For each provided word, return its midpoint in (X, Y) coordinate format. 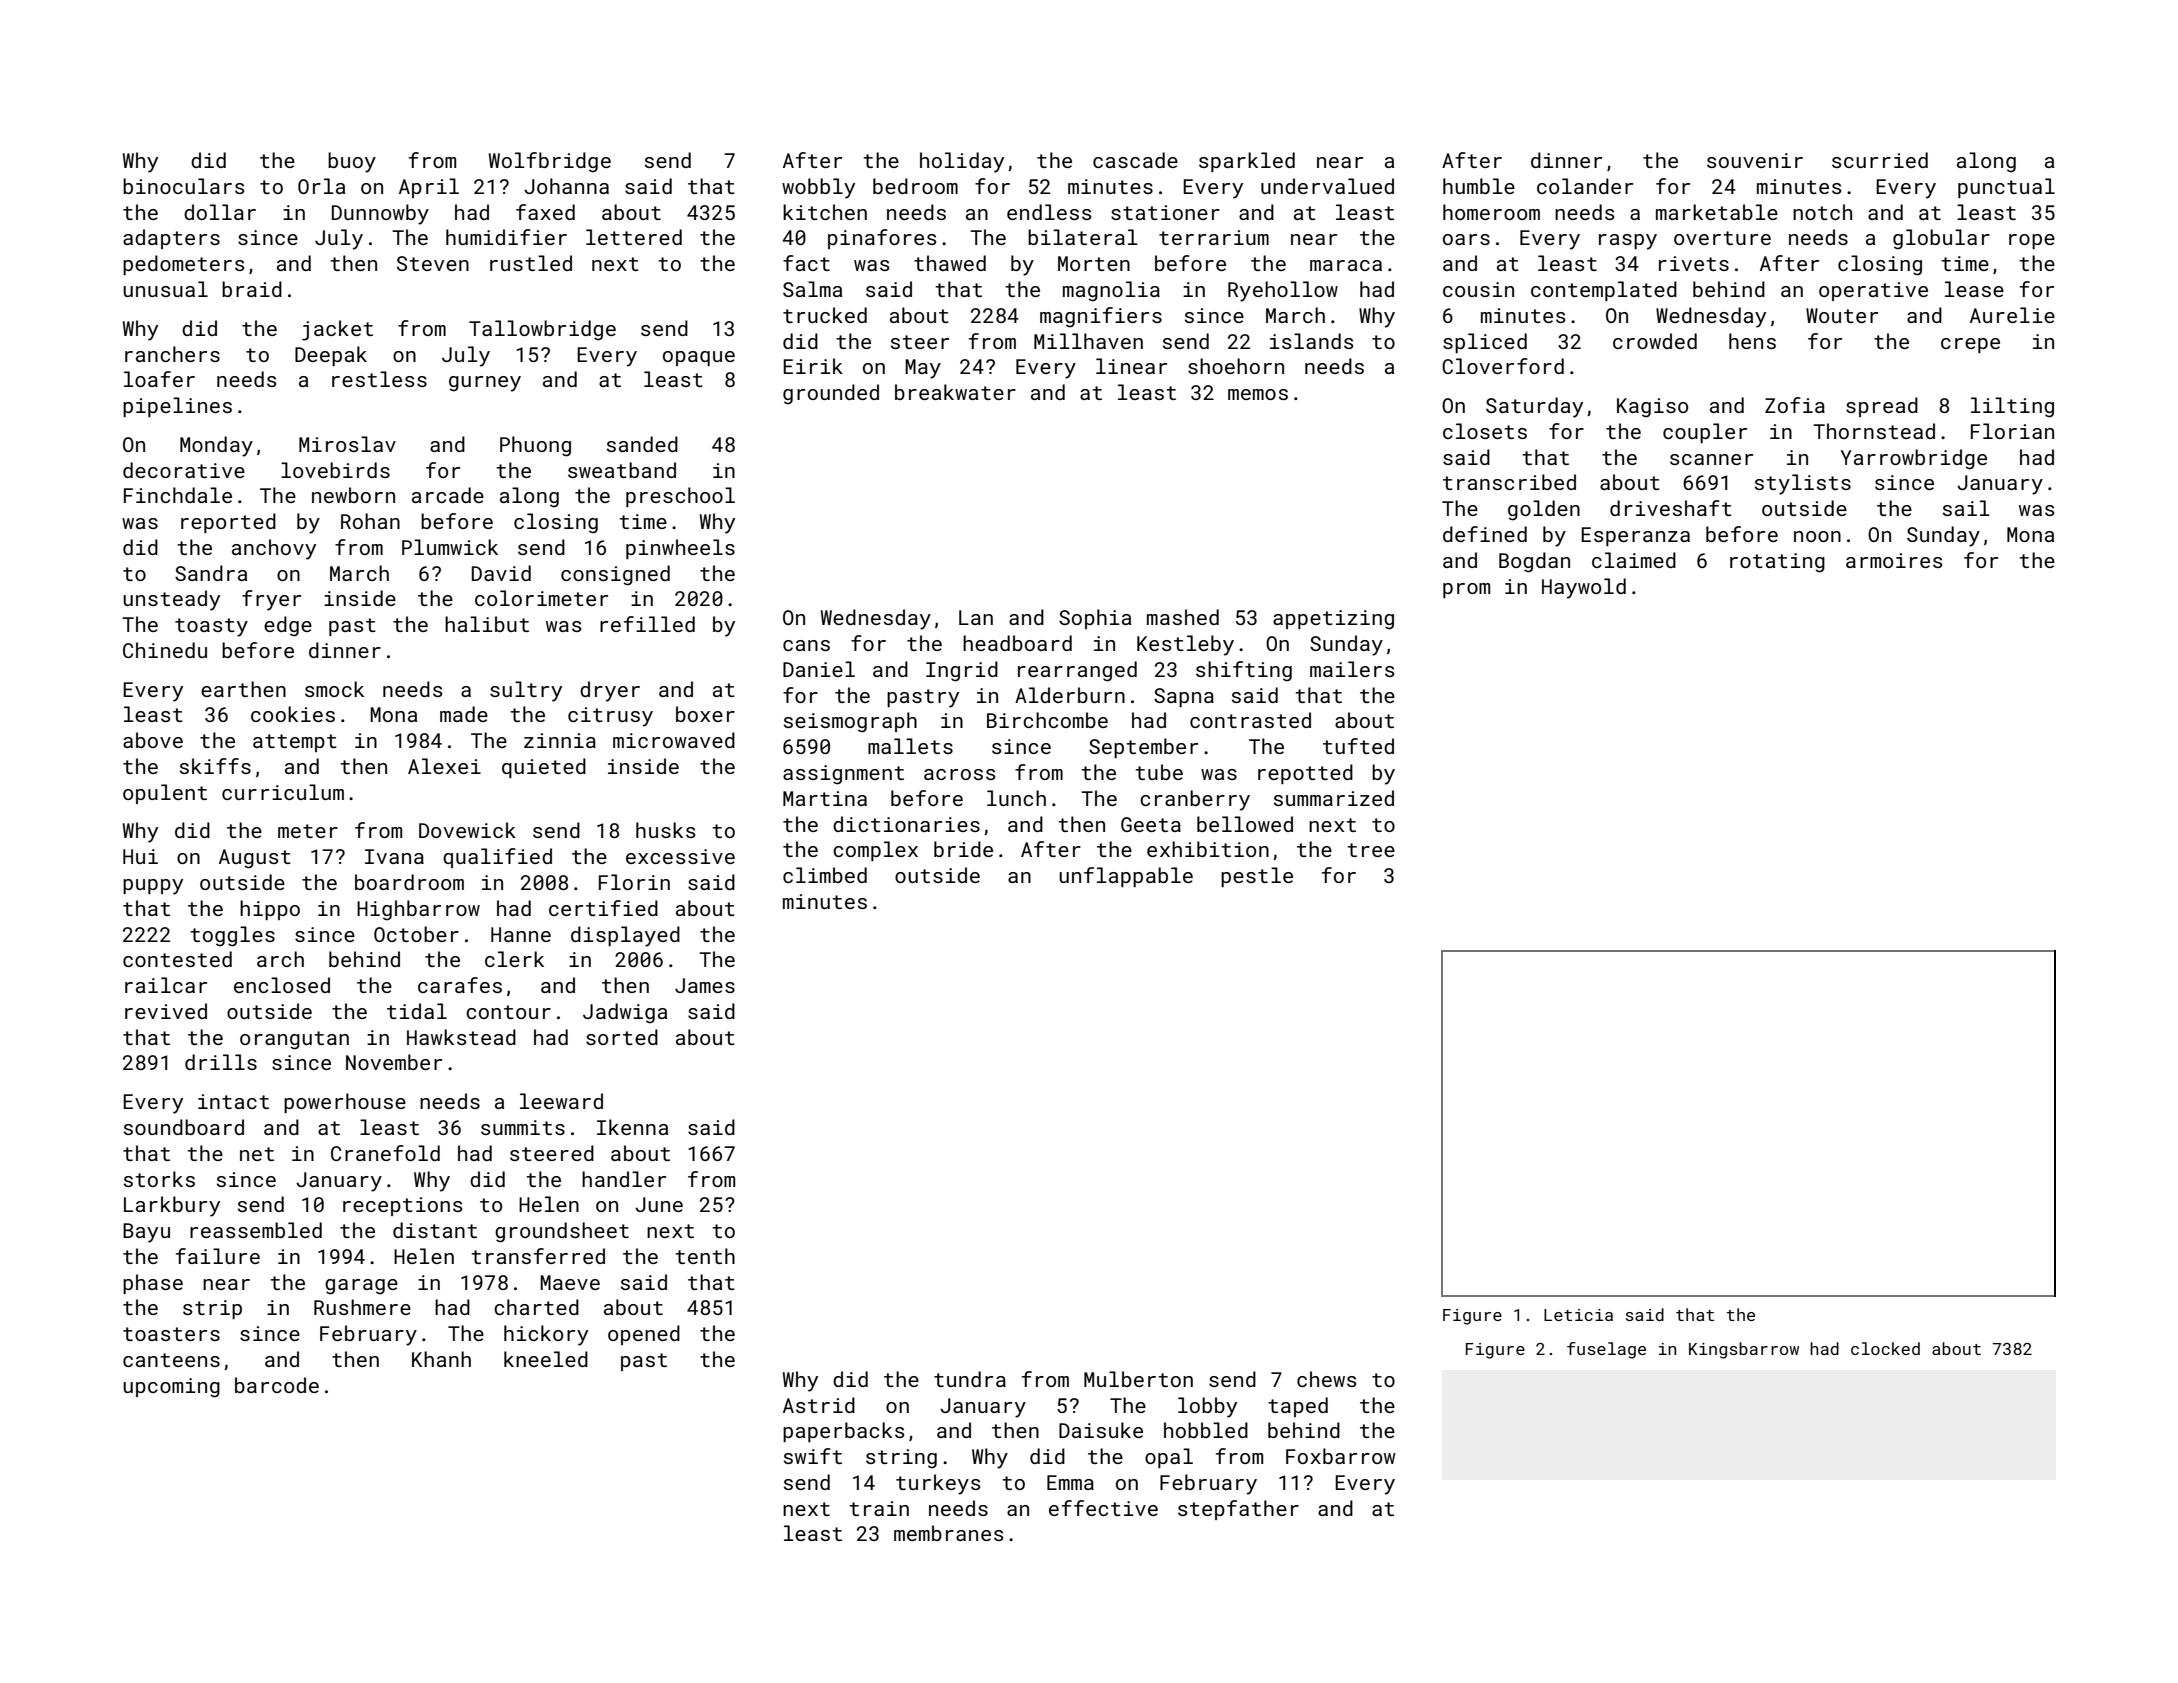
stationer (1165, 212)
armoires (1894, 560)
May (923, 369)
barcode (277, 1385)
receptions (402, 1206)
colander (1585, 186)
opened (644, 1335)
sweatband (622, 470)
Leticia (1578, 1315)
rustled (531, 263)
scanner (1711, 459)
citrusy (610, 717)
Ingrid (962, 671)
